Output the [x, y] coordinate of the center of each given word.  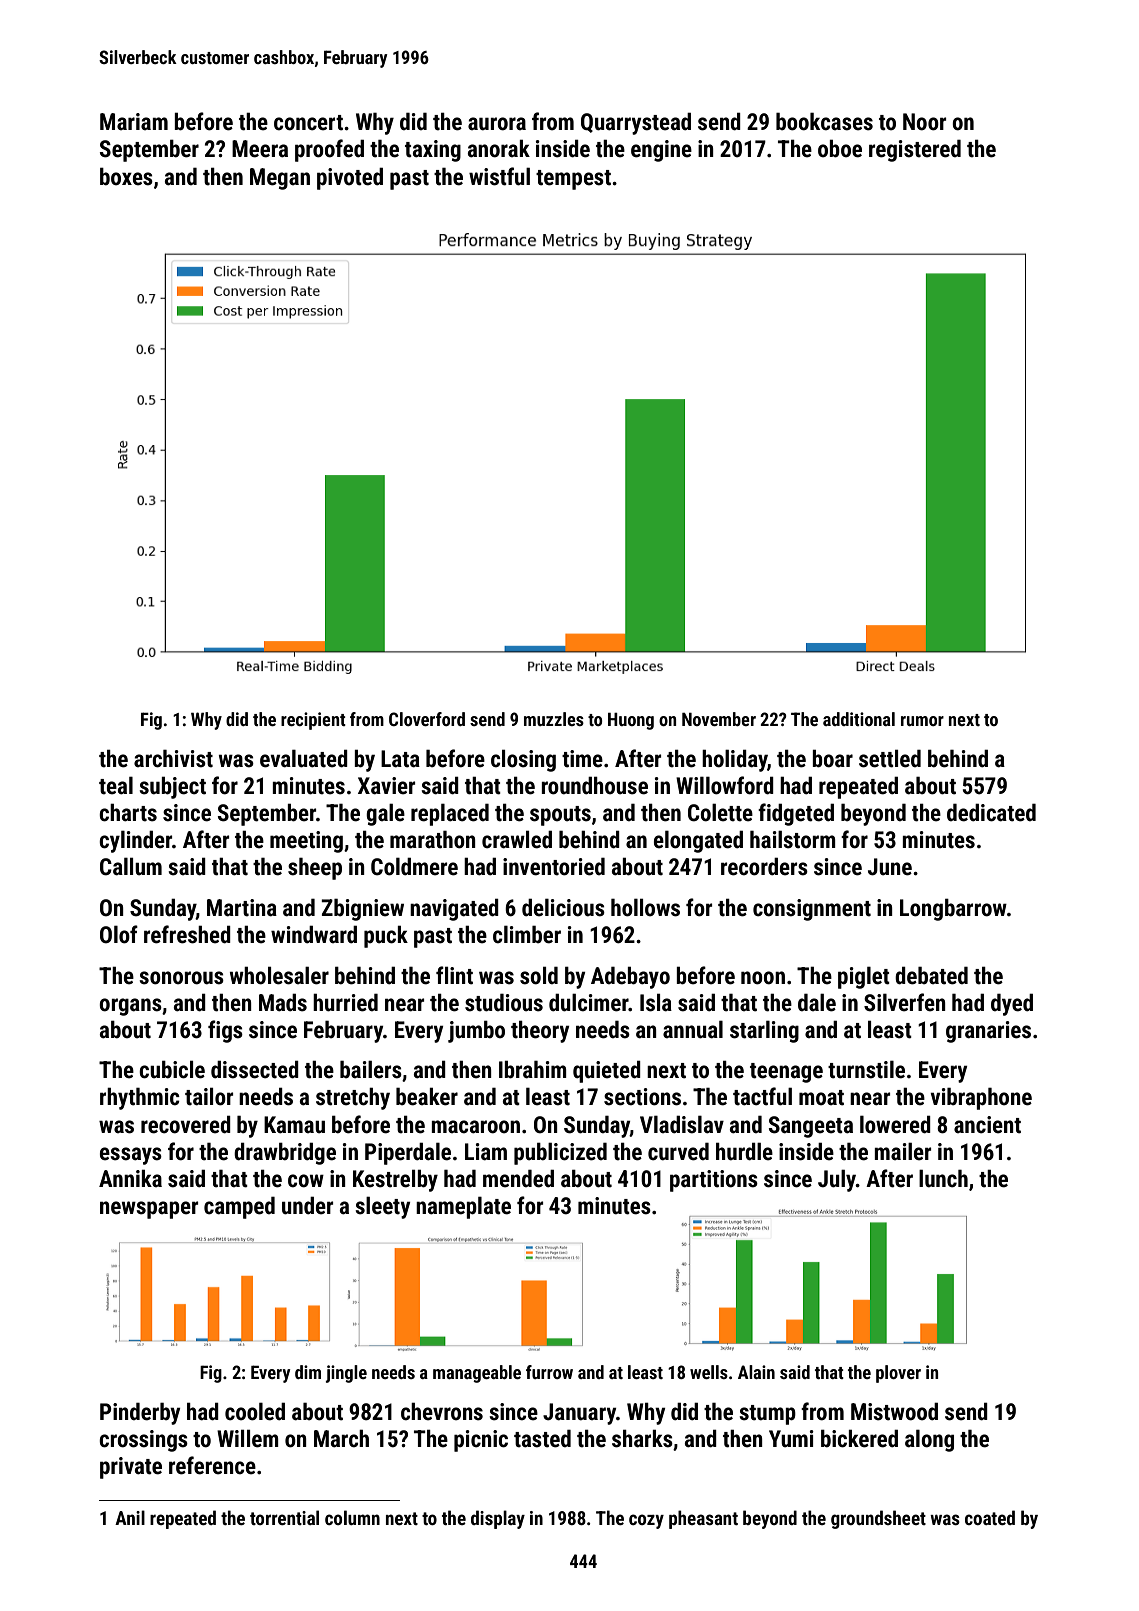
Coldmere [414, 866]
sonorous [181, 978]
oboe [840, 148]
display [498, 1519]
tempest [573, 180]
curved [678, 1152]
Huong [631, 721]
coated [990, 1517]
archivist [173, 759]
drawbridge [285, 1153]
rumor [922, 721]
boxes [126, 176]
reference [212, 1465]
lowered [895, 1124]
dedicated [991, 812]
